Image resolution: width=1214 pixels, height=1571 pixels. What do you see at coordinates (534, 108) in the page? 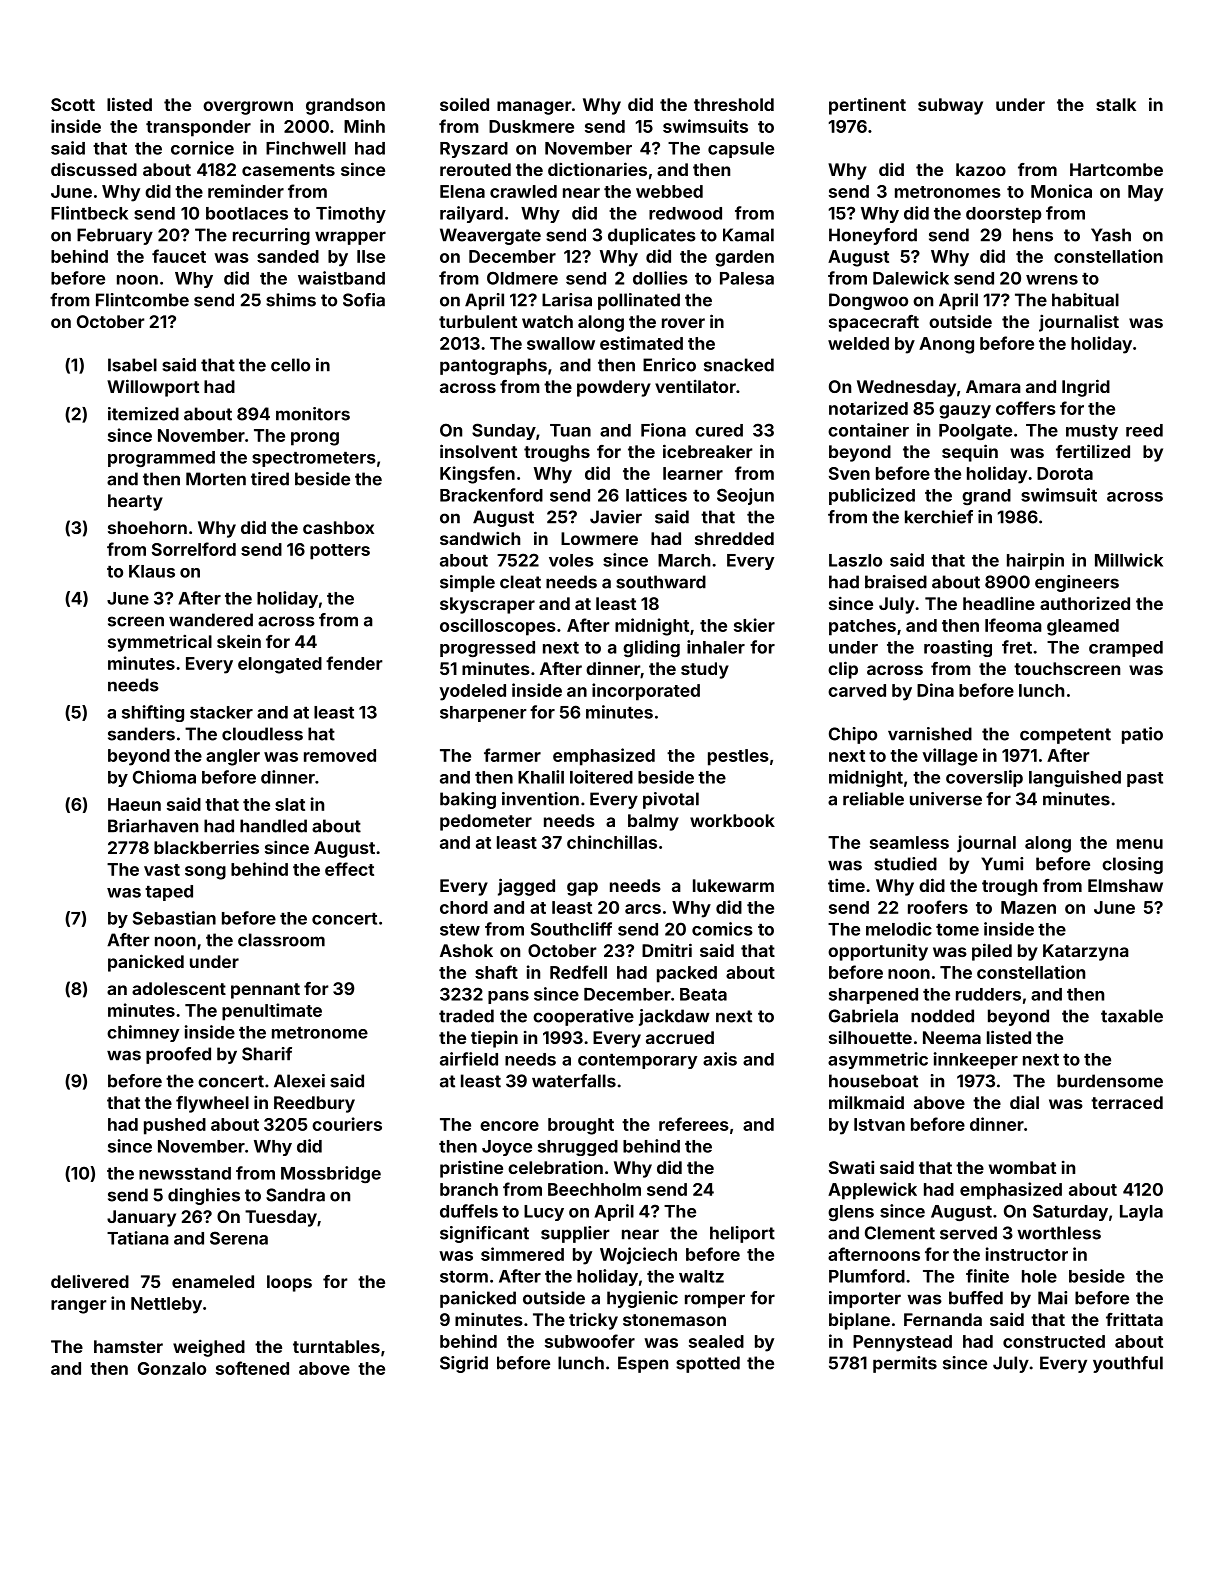
I see `manager` at bounding box center [534, 108].
